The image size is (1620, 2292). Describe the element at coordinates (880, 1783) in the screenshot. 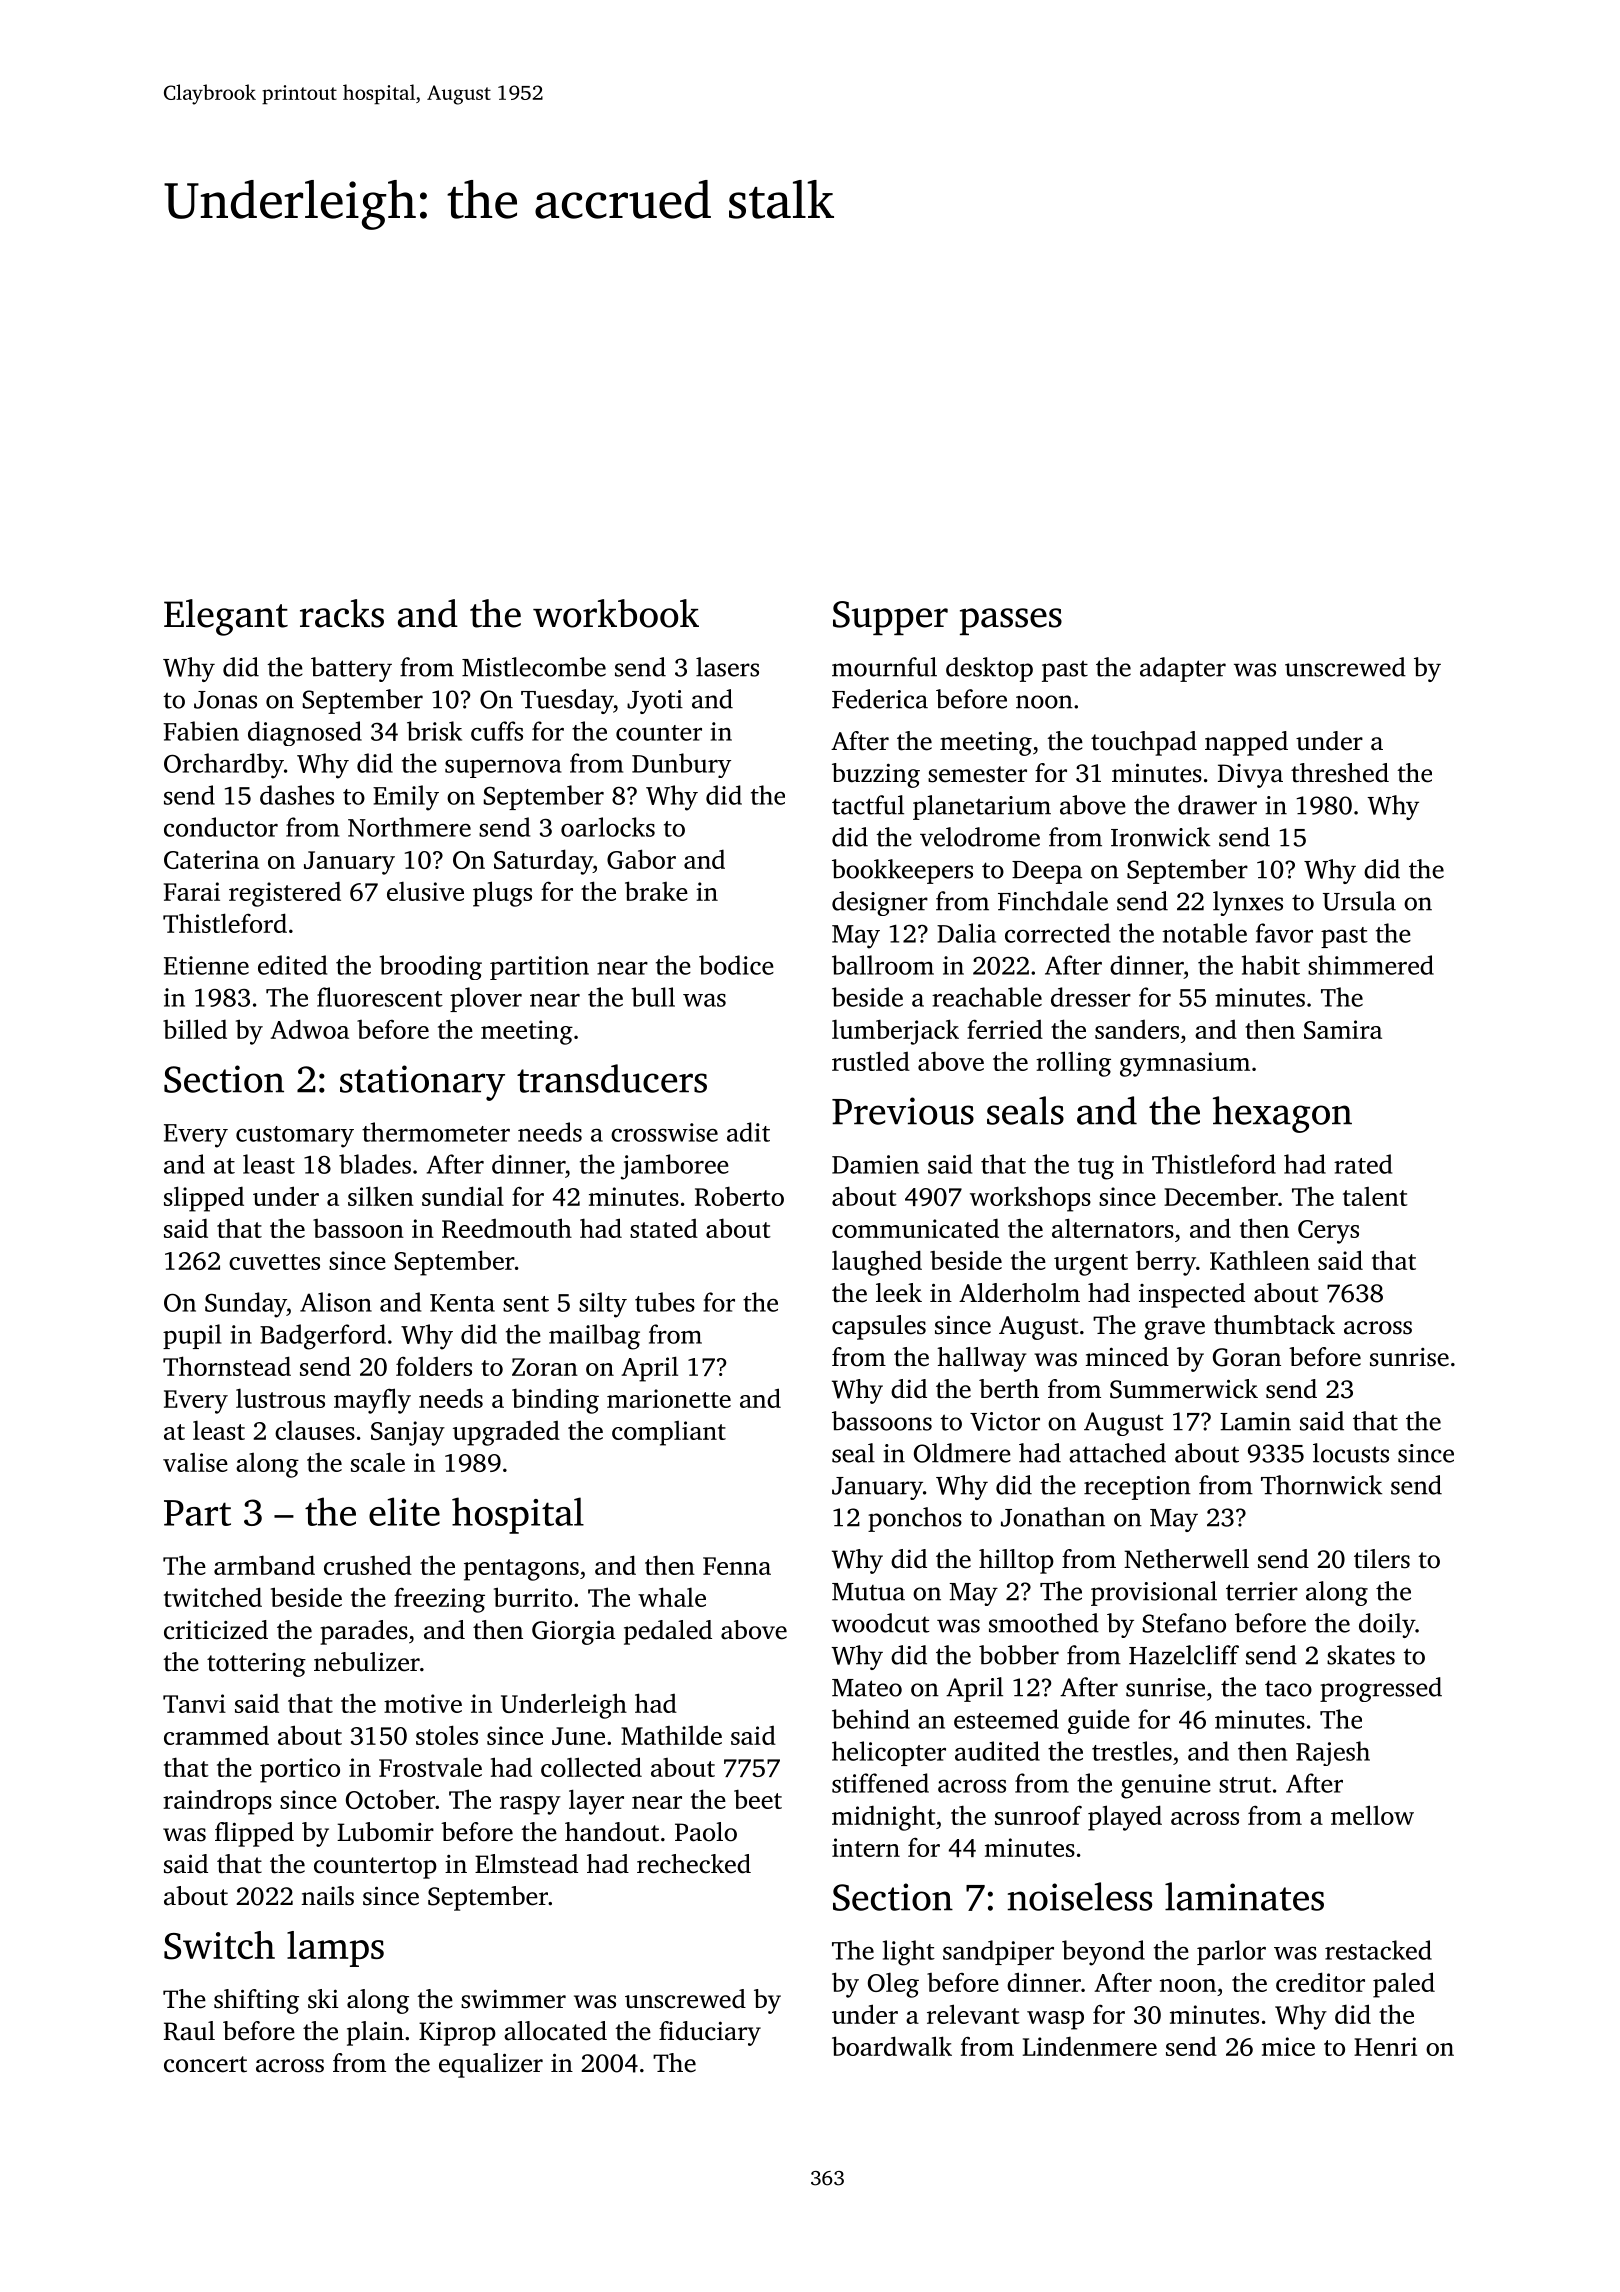

I see `stiffened` at that location.
